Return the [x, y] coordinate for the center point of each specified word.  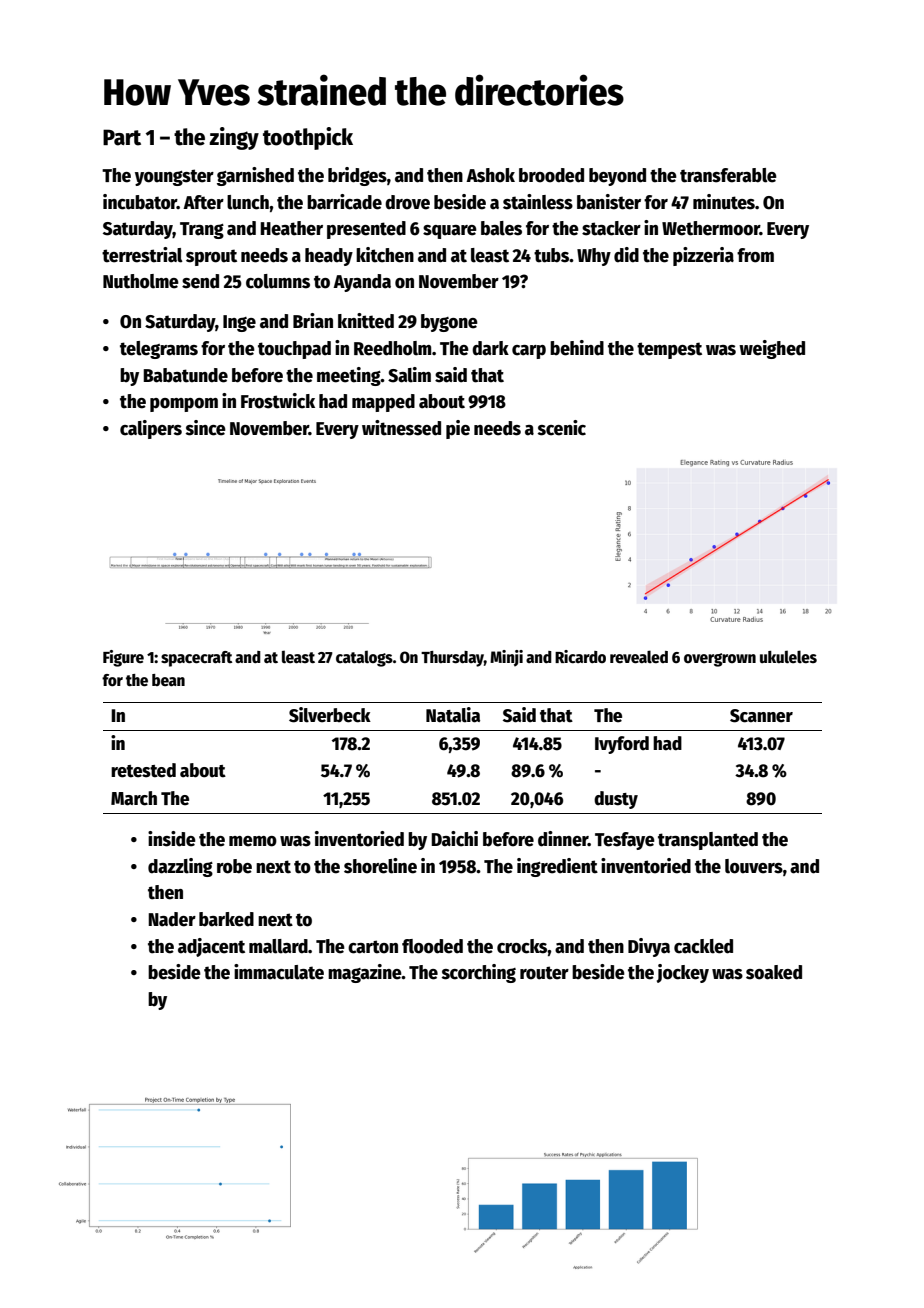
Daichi [454, 839]
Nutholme [141, 281]
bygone [449, 323]
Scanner [761, 716]
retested [143, 770]
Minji [506, 658]
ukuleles [788, 656]
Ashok [490, 175]
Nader [172, 919]
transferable [728, 175]
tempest [669, 350]
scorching [479, 973]
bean [168, 680]
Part [122, 137]
